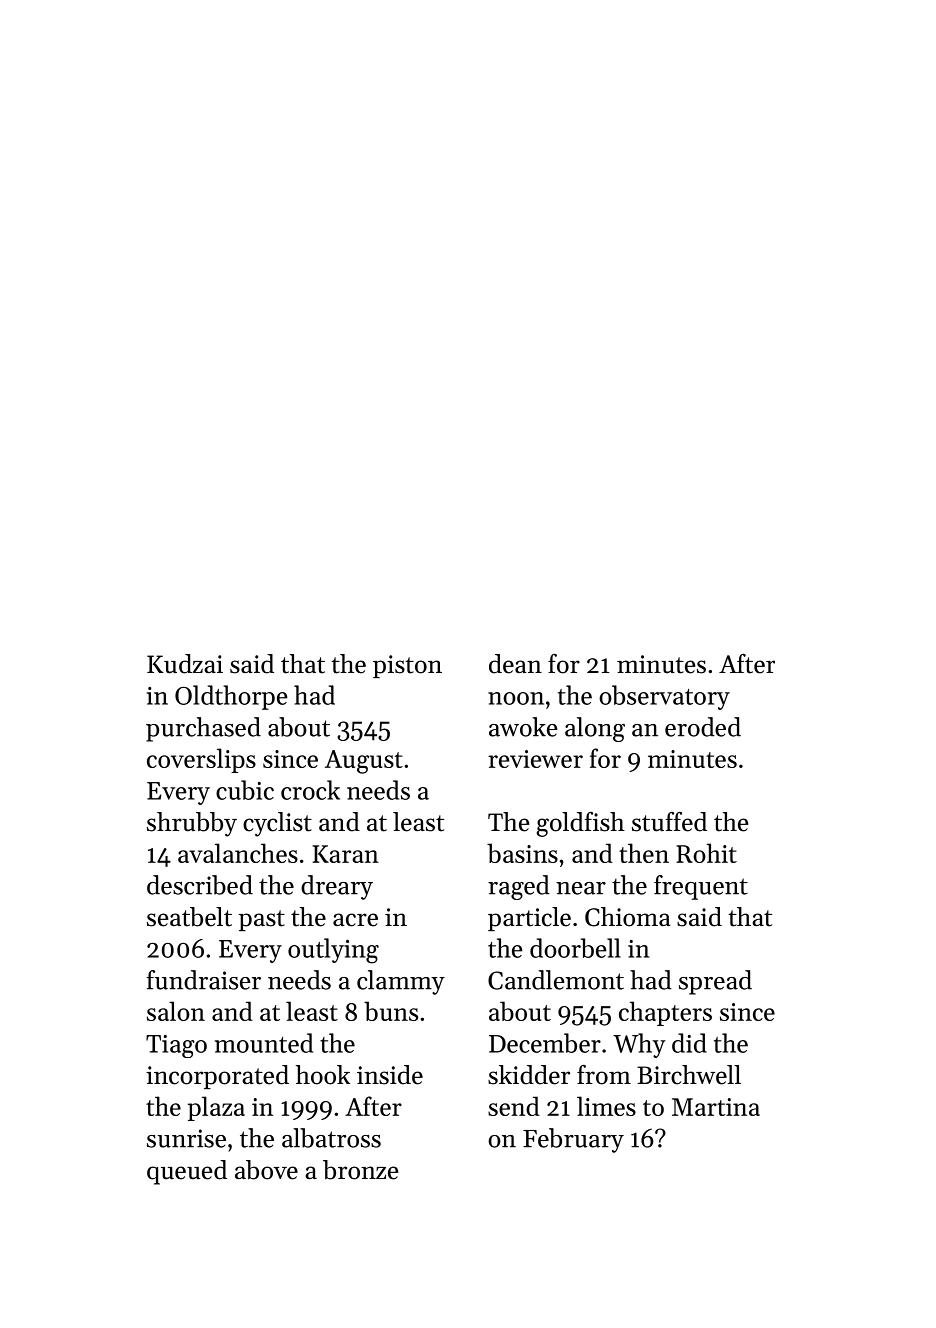 The image size is (936, 1328). Describe the element at coordinates (515, 664) in the screenshot. I see `dean` at that location.
